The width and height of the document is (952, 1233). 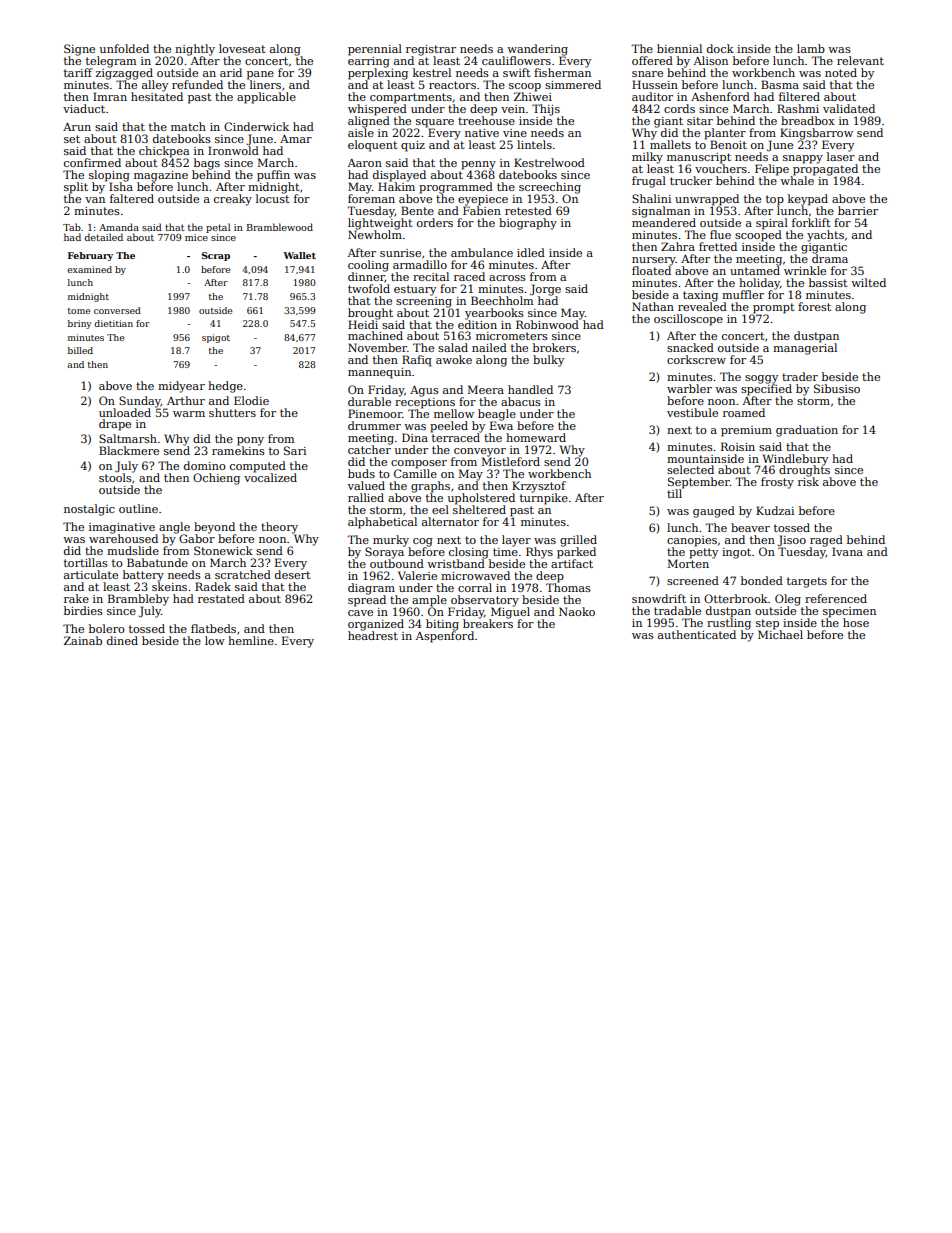 I want to click on across, so click(x=507, y=278).
